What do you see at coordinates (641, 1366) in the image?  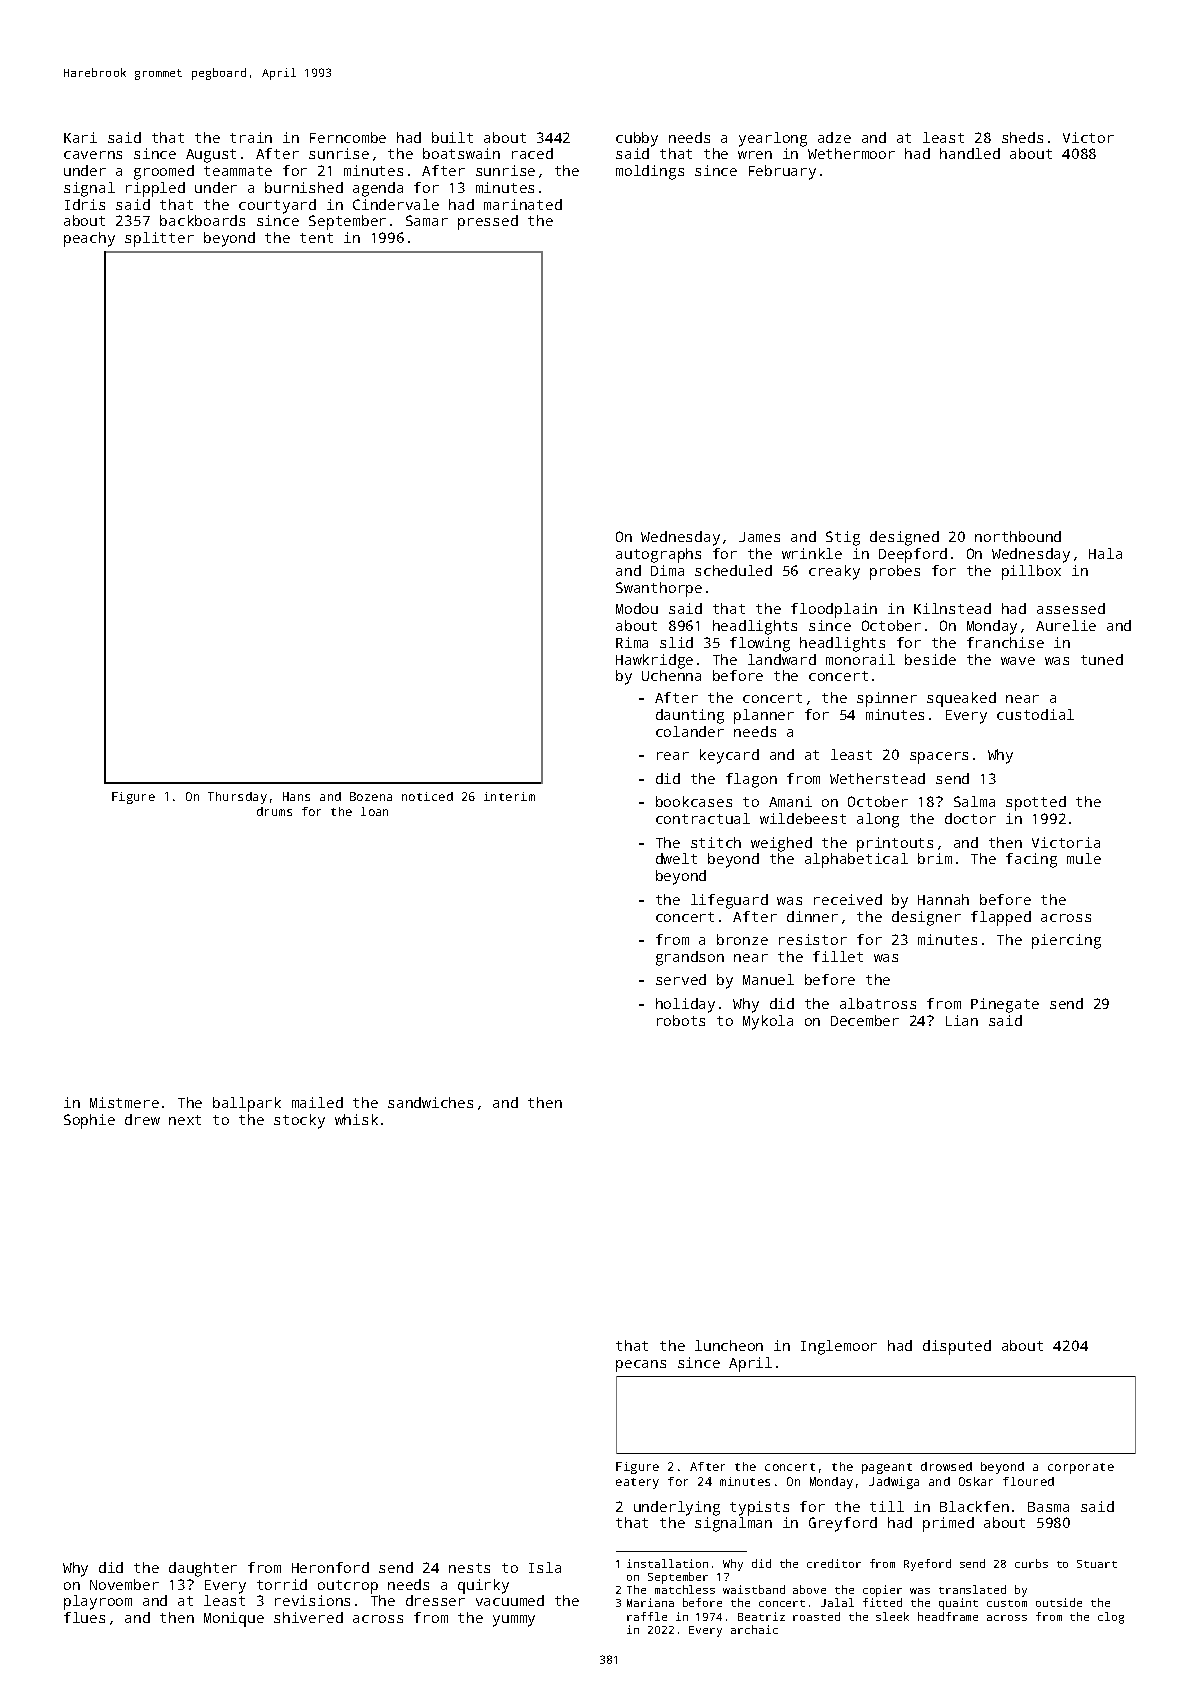 I see `pecans` at bounding box center [641, 1366].
